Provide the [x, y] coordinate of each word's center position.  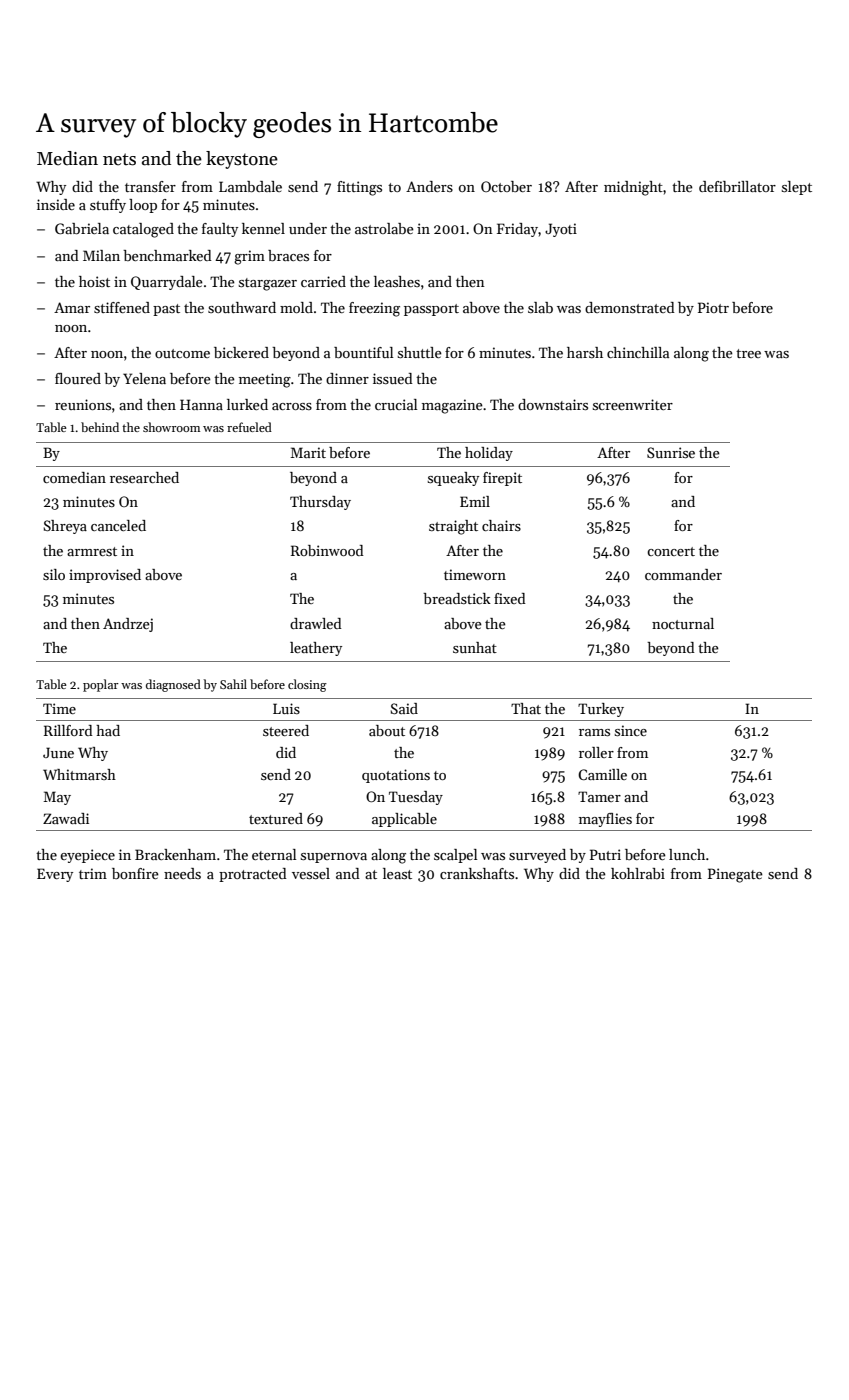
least [397, 873]
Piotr [713, 307]
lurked [247, 404]
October [506, 186]
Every [55, 875]
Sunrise [671, 452]
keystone [242, 160]
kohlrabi [638, 873]
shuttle [420, 352]
